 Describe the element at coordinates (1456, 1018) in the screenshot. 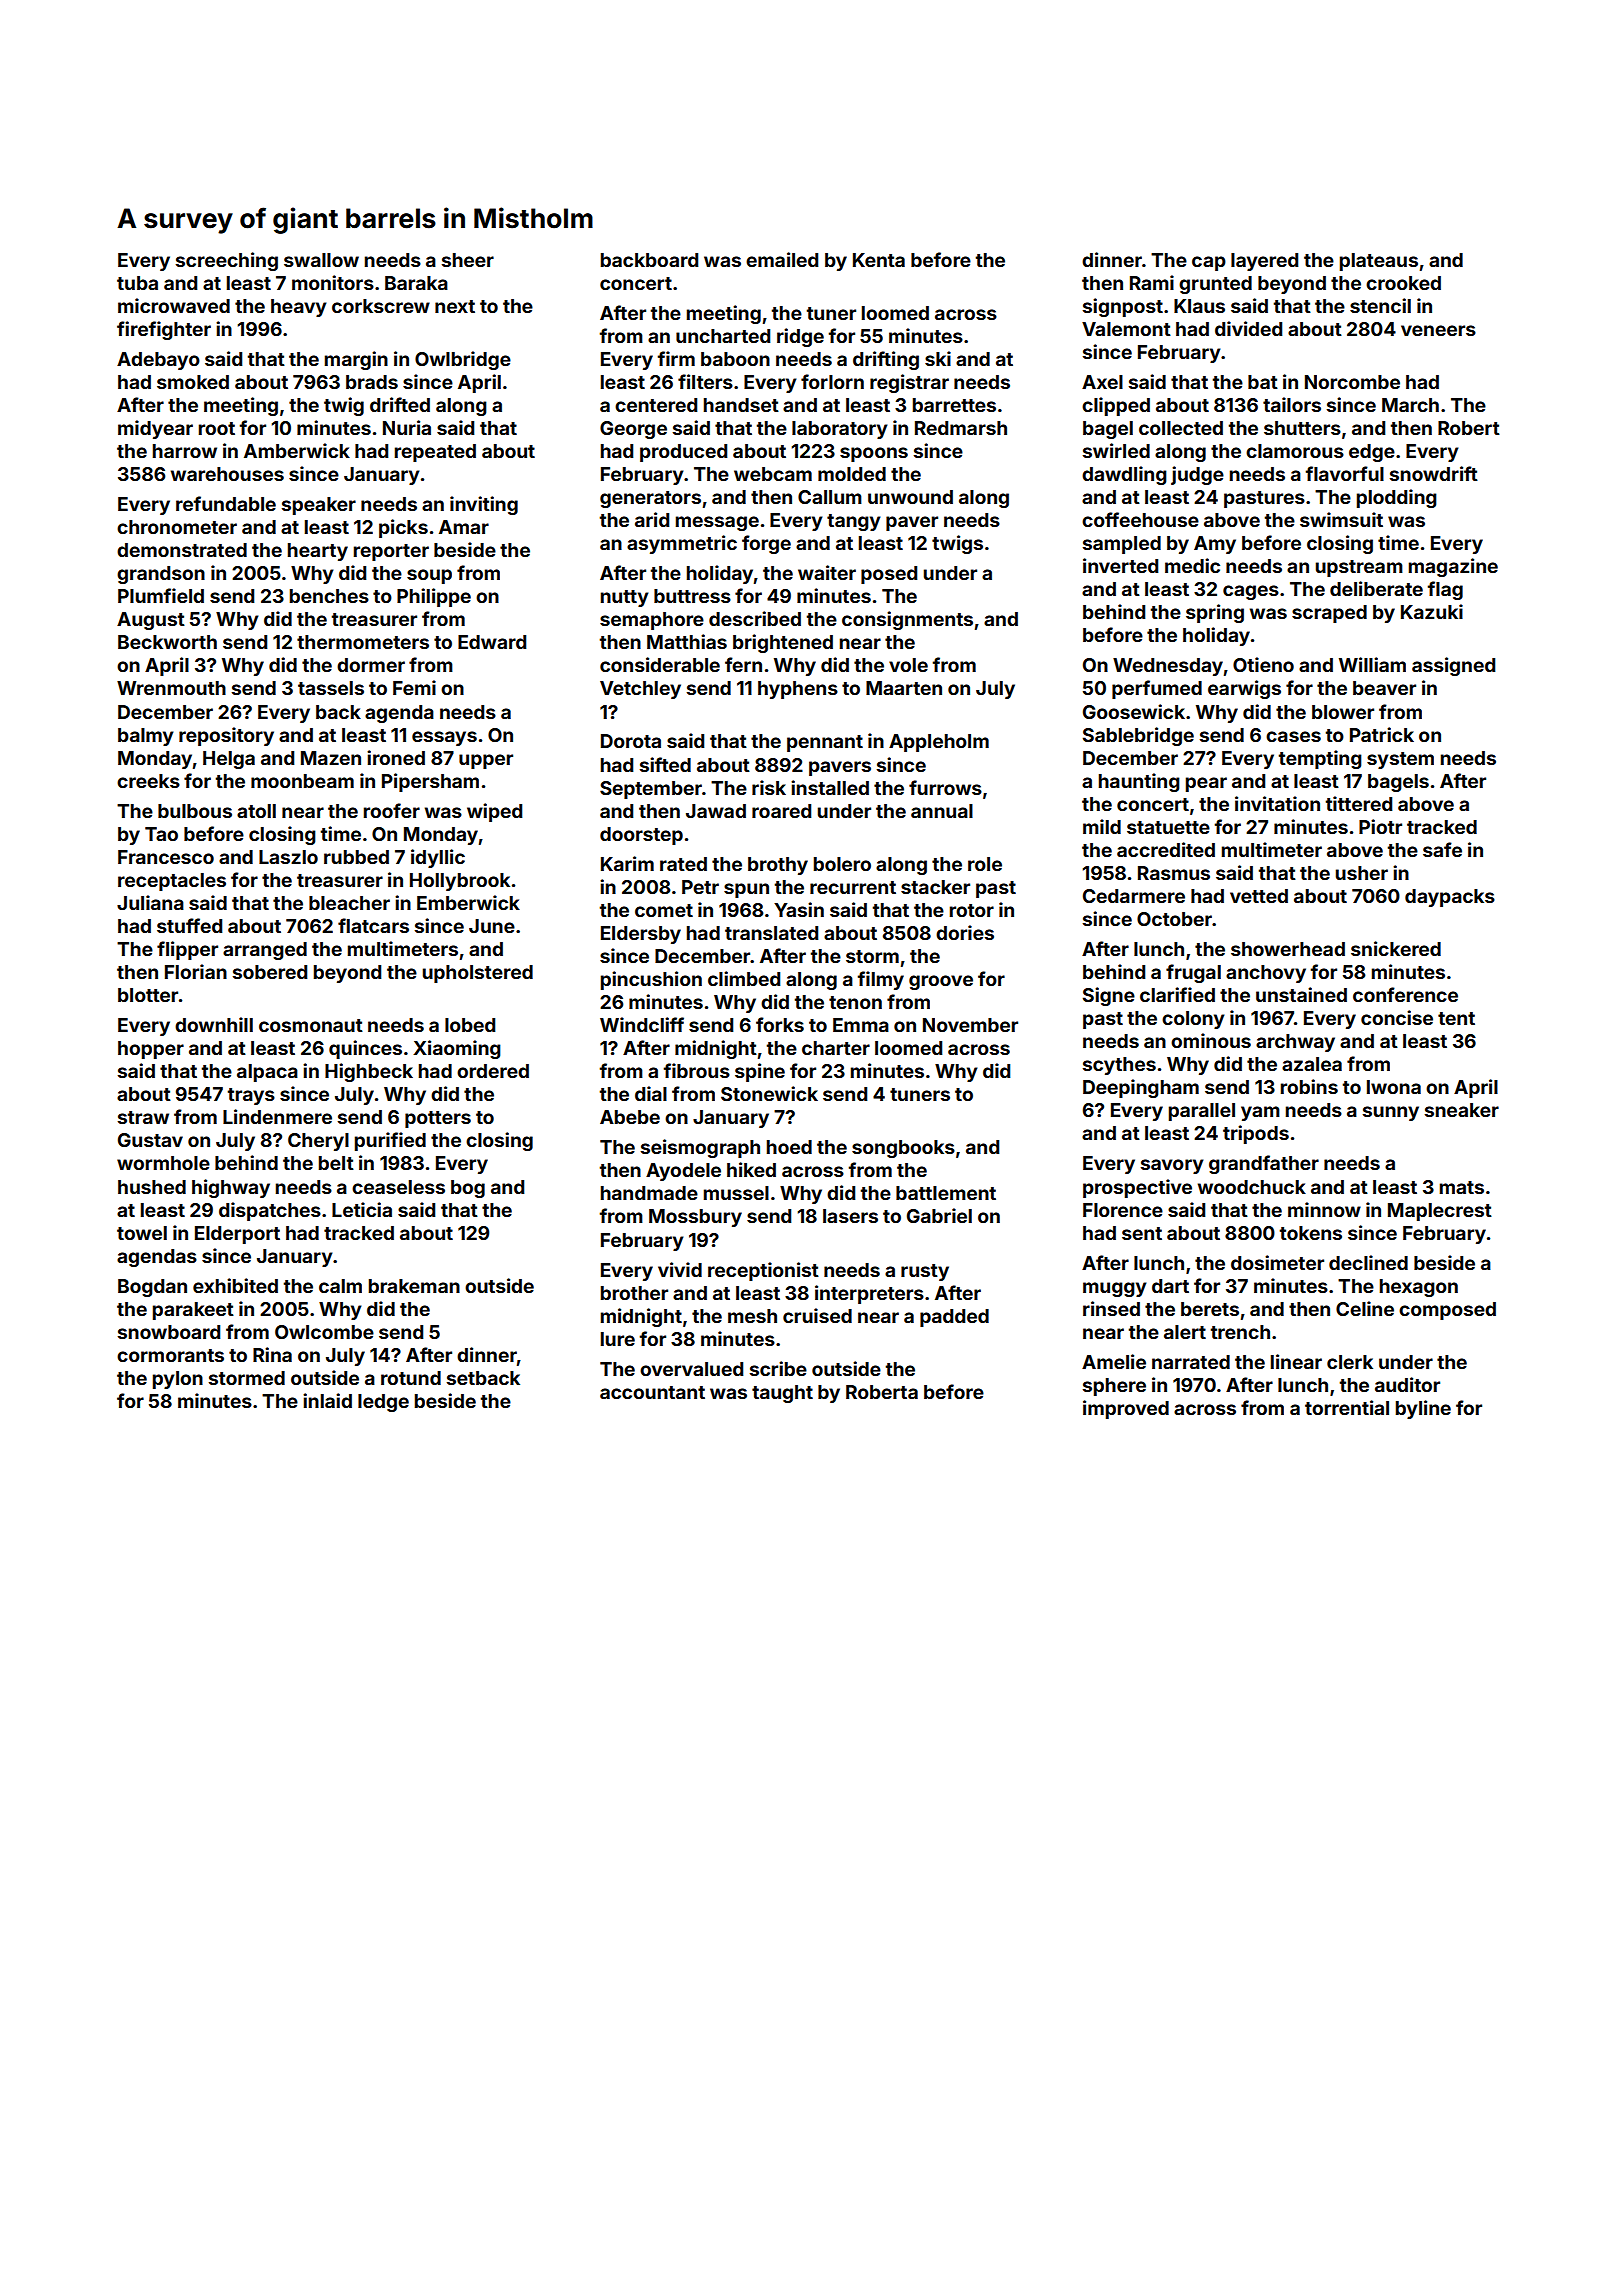

I see `tent` at that location.
